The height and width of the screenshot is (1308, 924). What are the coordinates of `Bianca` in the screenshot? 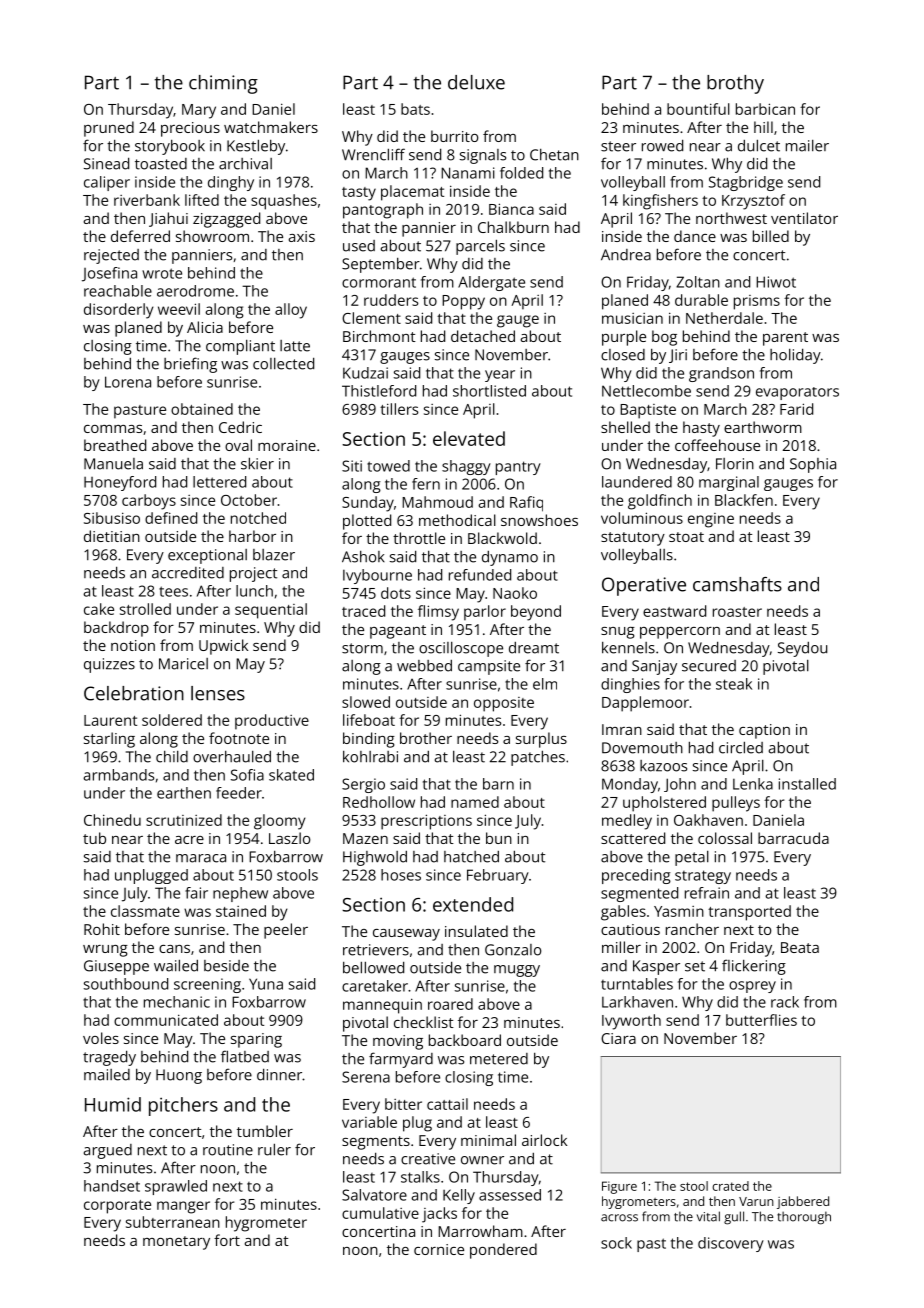 It's located at (511, 209).
